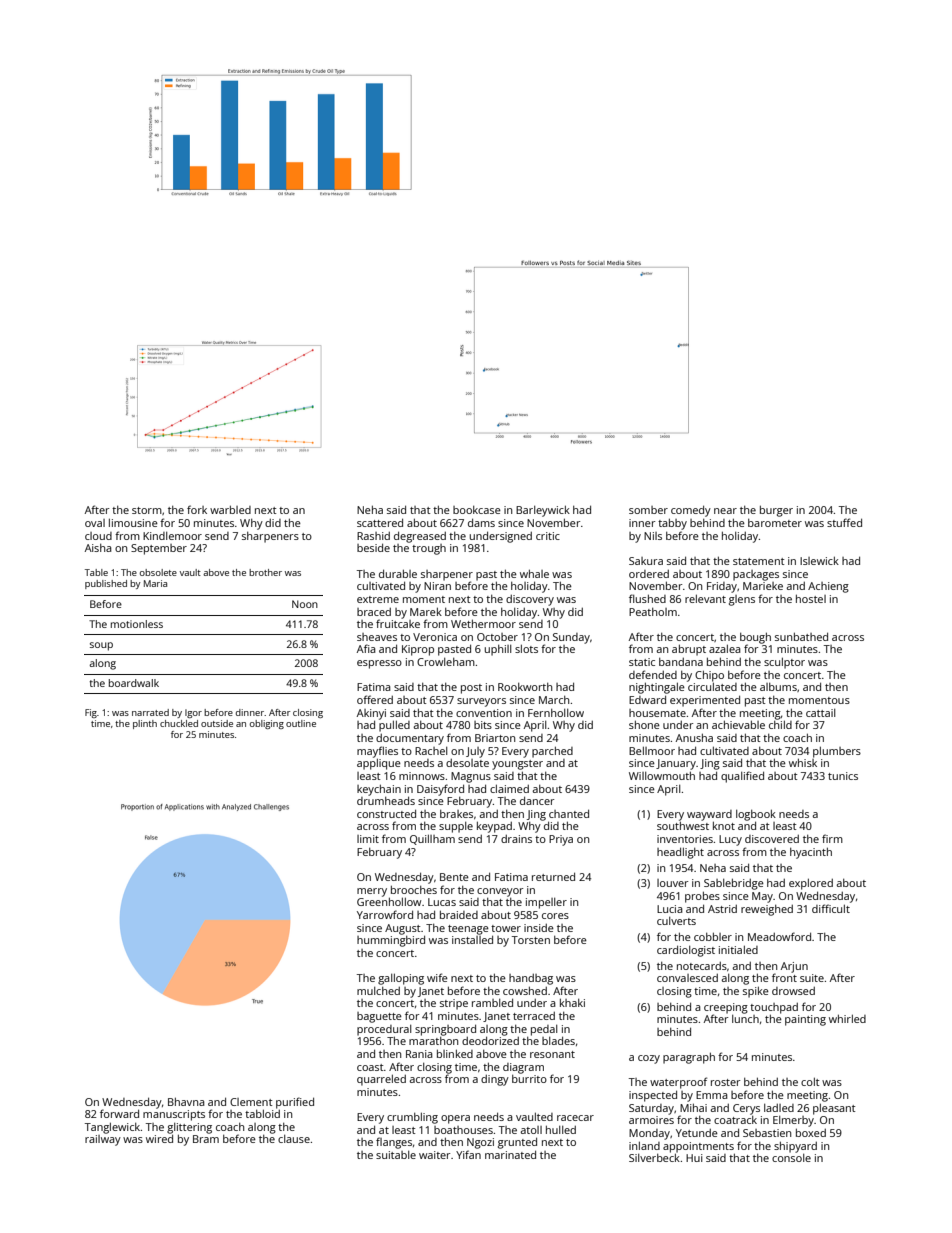 The height and width of the screenshot is (1233, 952). I want to click on bookcase, so click(477, 510).
